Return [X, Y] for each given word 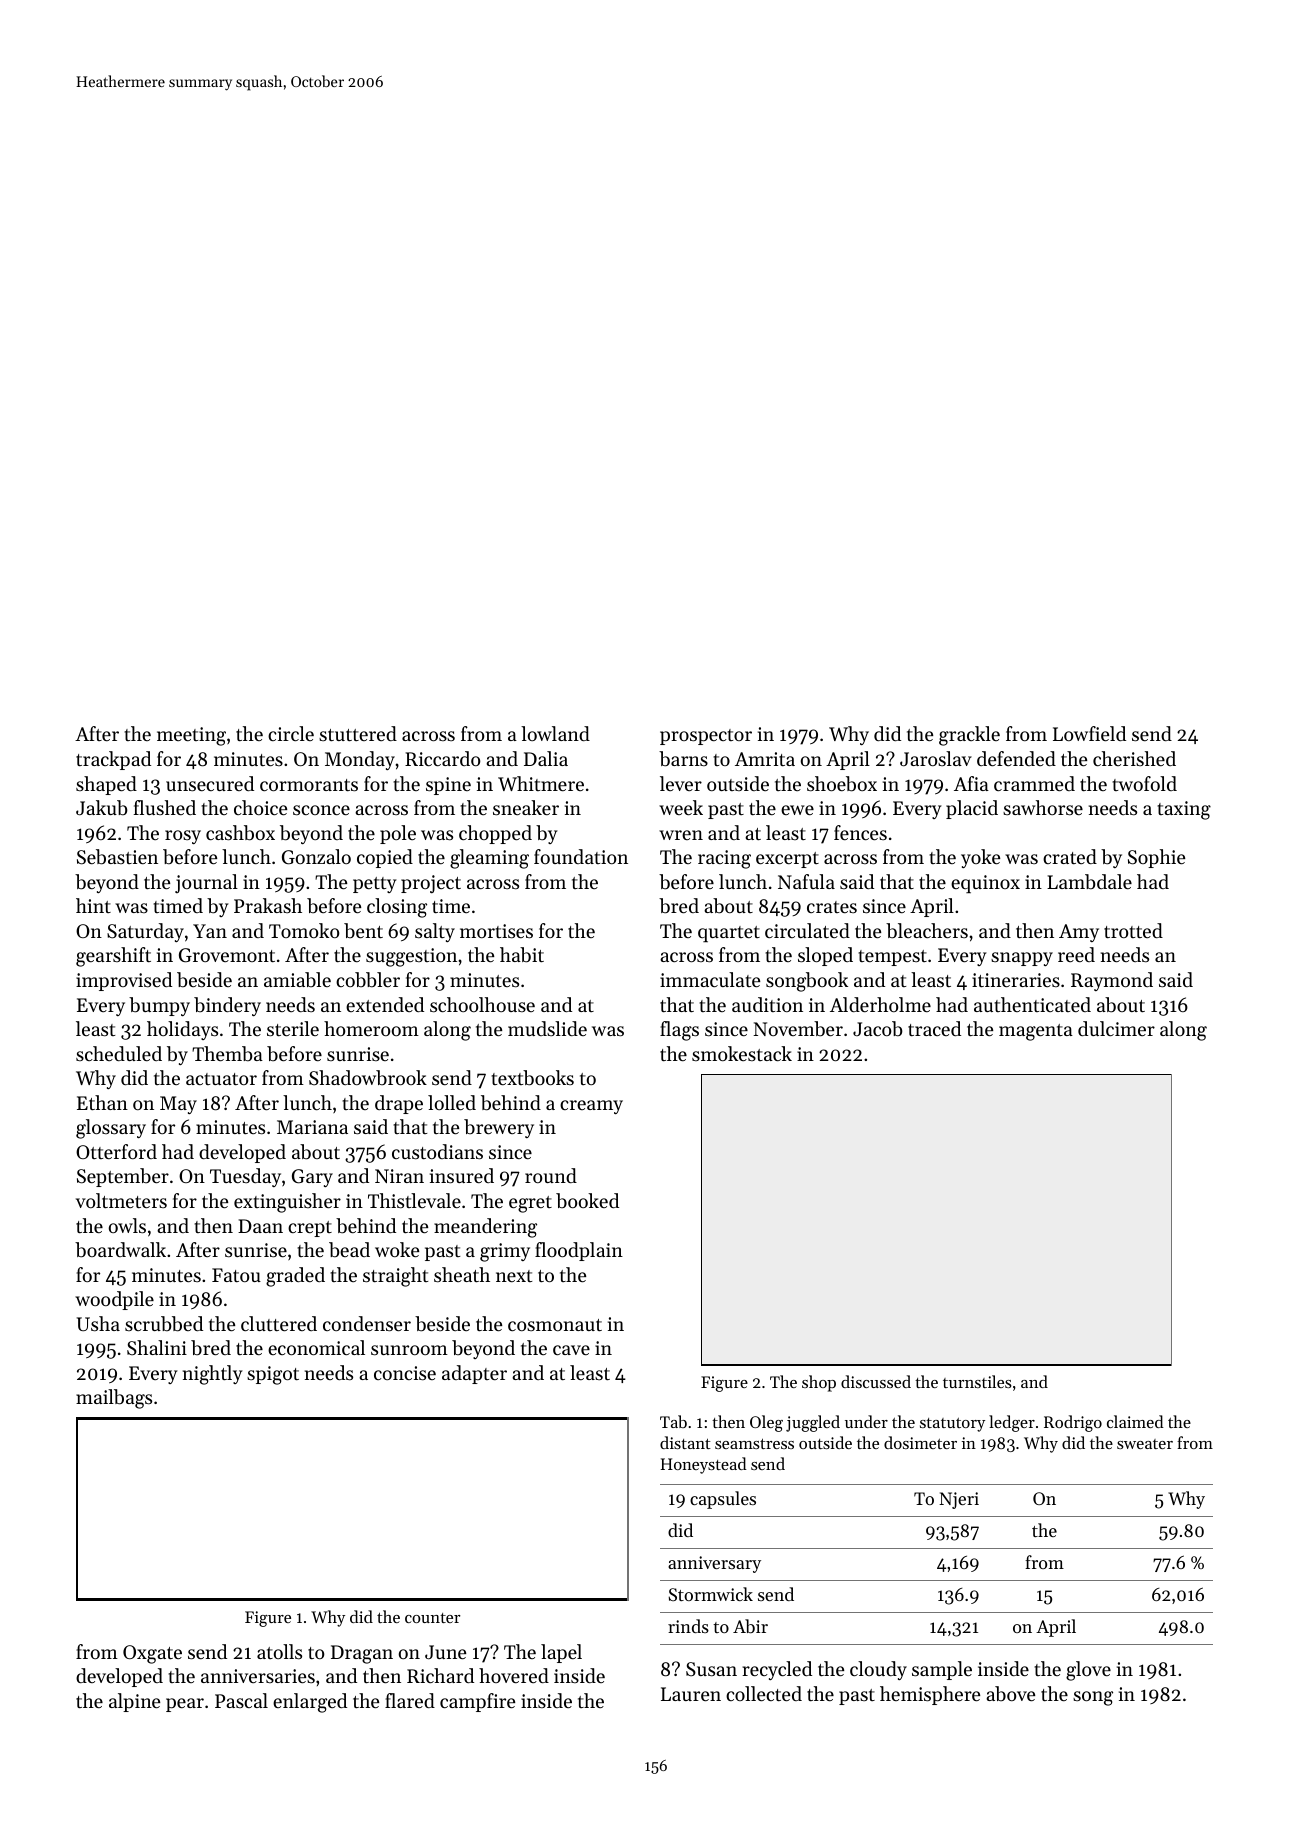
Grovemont [227, 955]
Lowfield [1089, 733]
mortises [496, 931]
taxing [1184, 810]
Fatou [236, 1275]
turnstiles [977, 1381]
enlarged [310, 1703]
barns [683, 759]
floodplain [579, 1251]
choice [260, 807]
